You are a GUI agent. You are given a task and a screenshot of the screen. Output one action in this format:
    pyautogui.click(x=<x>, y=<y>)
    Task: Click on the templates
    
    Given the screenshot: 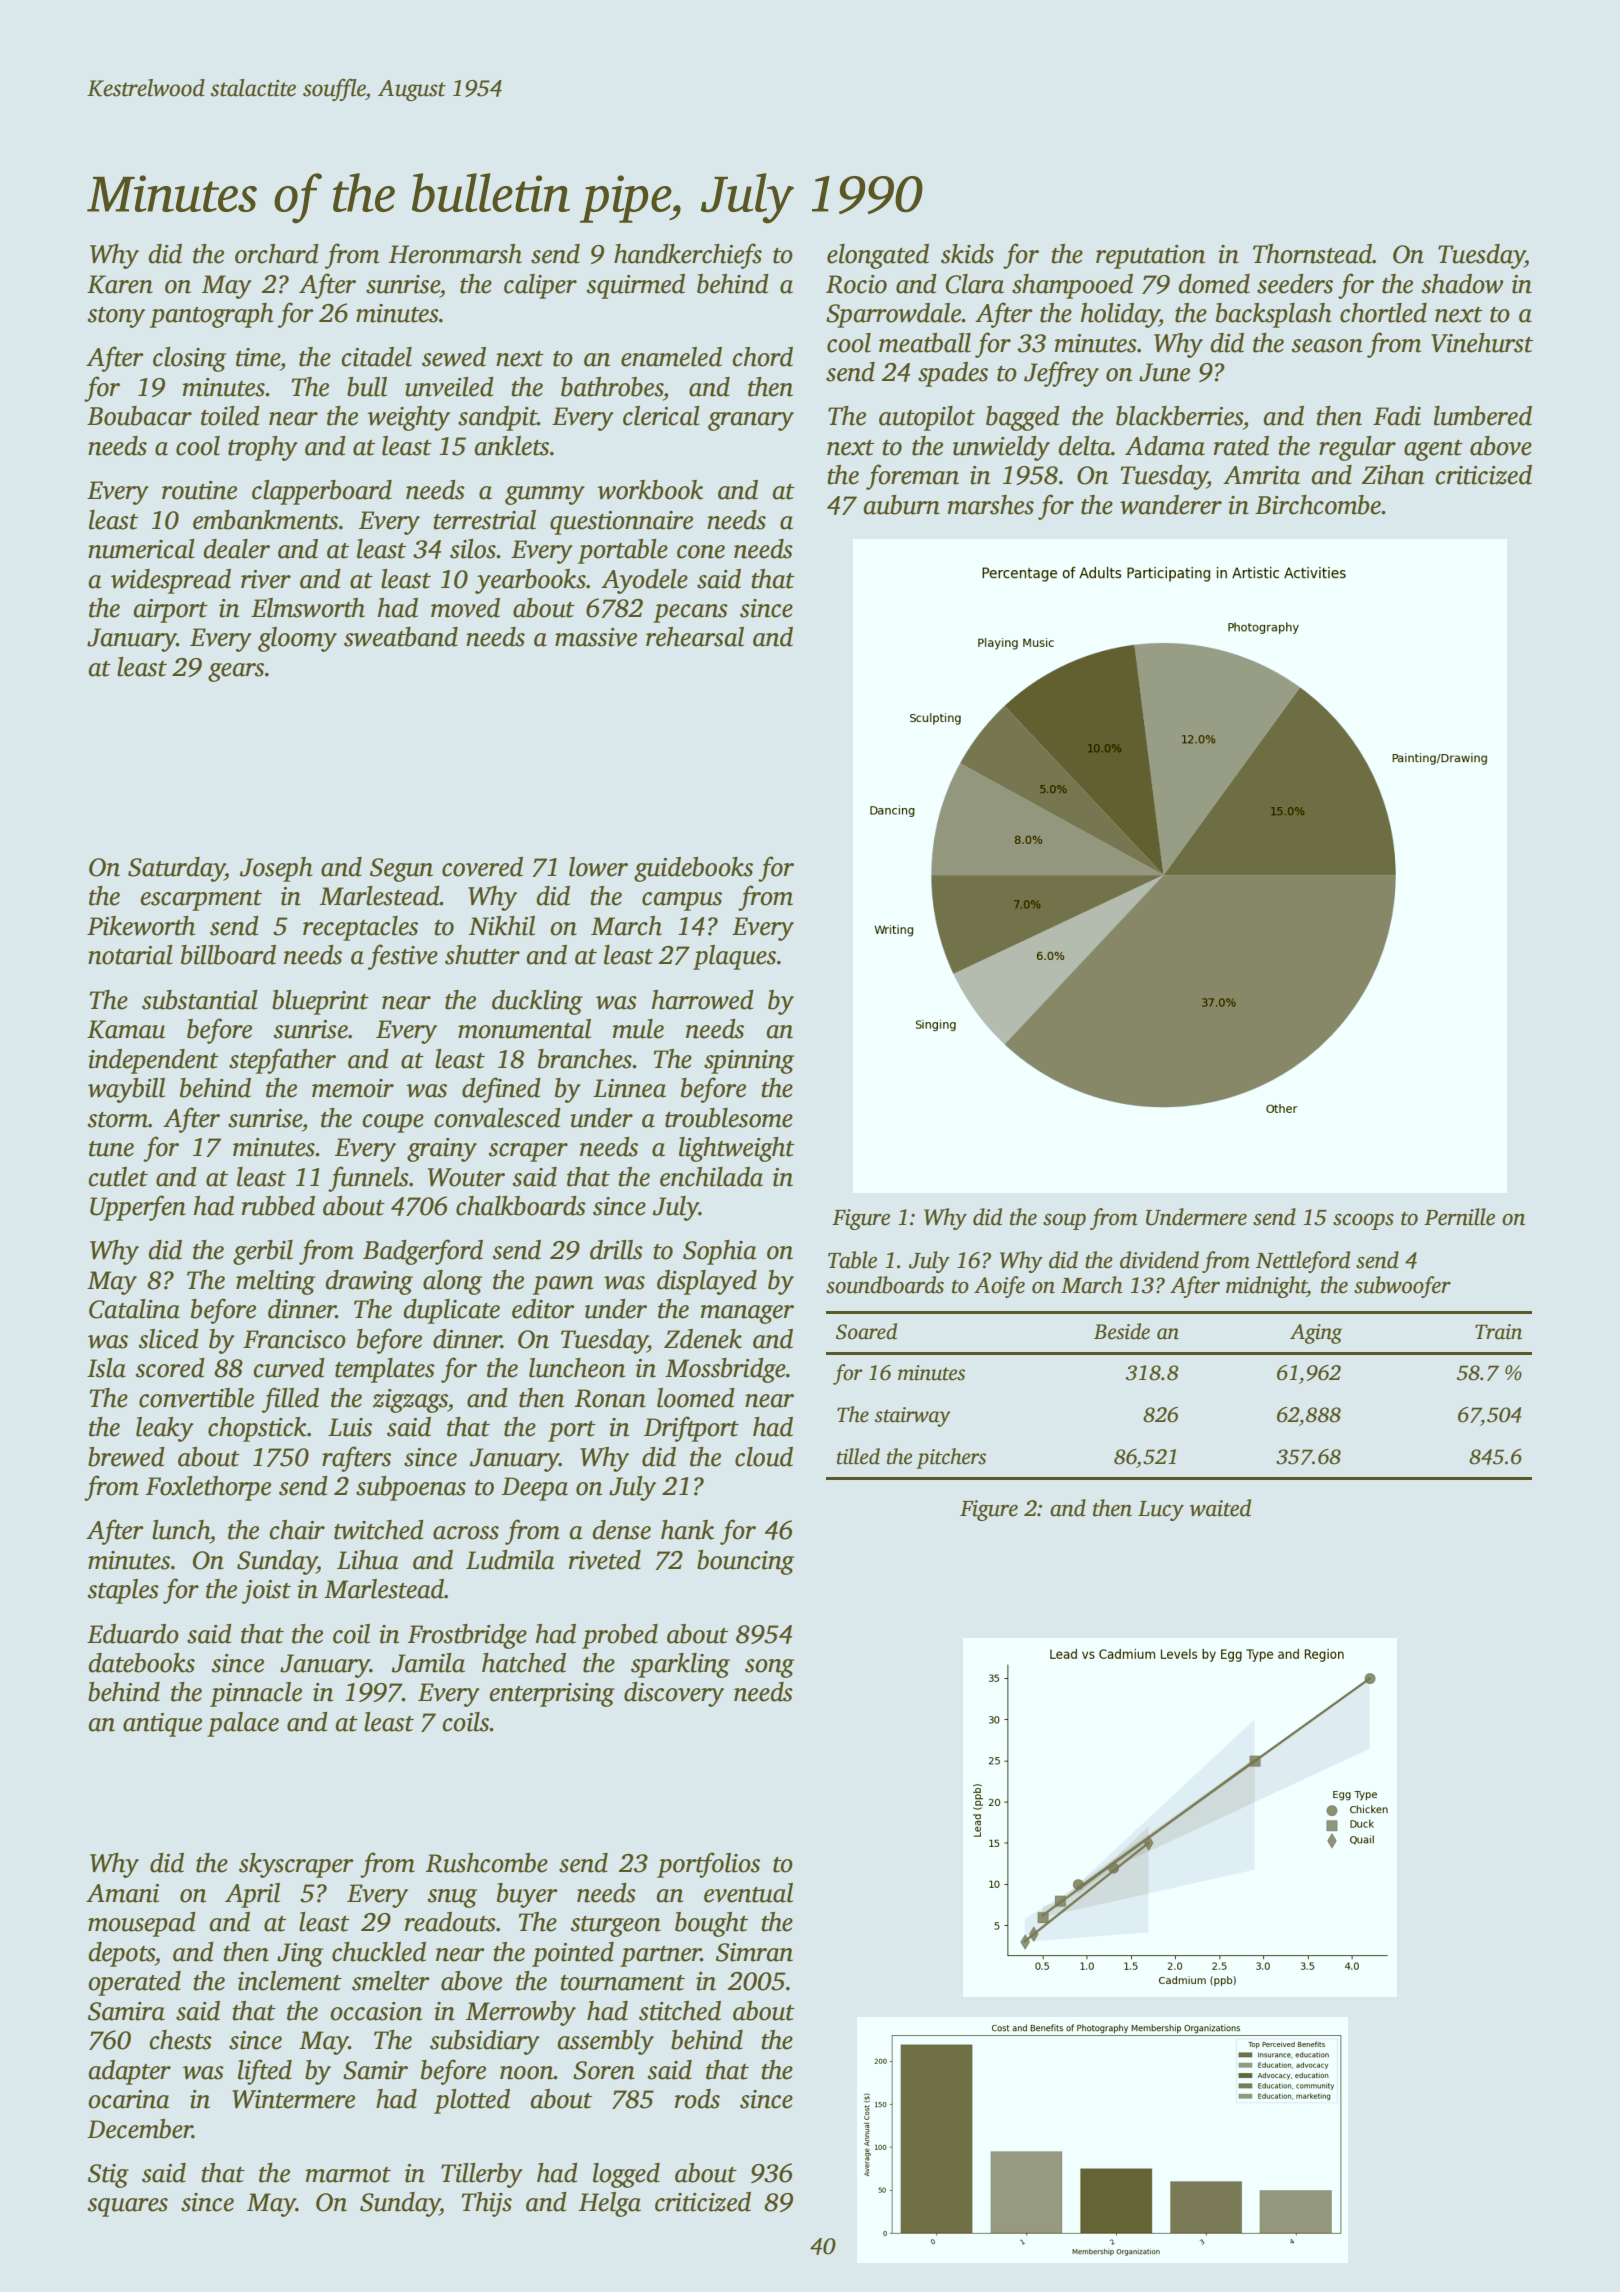 What is the action you would take?
    pyautogui.click(x=385, y=1370)
